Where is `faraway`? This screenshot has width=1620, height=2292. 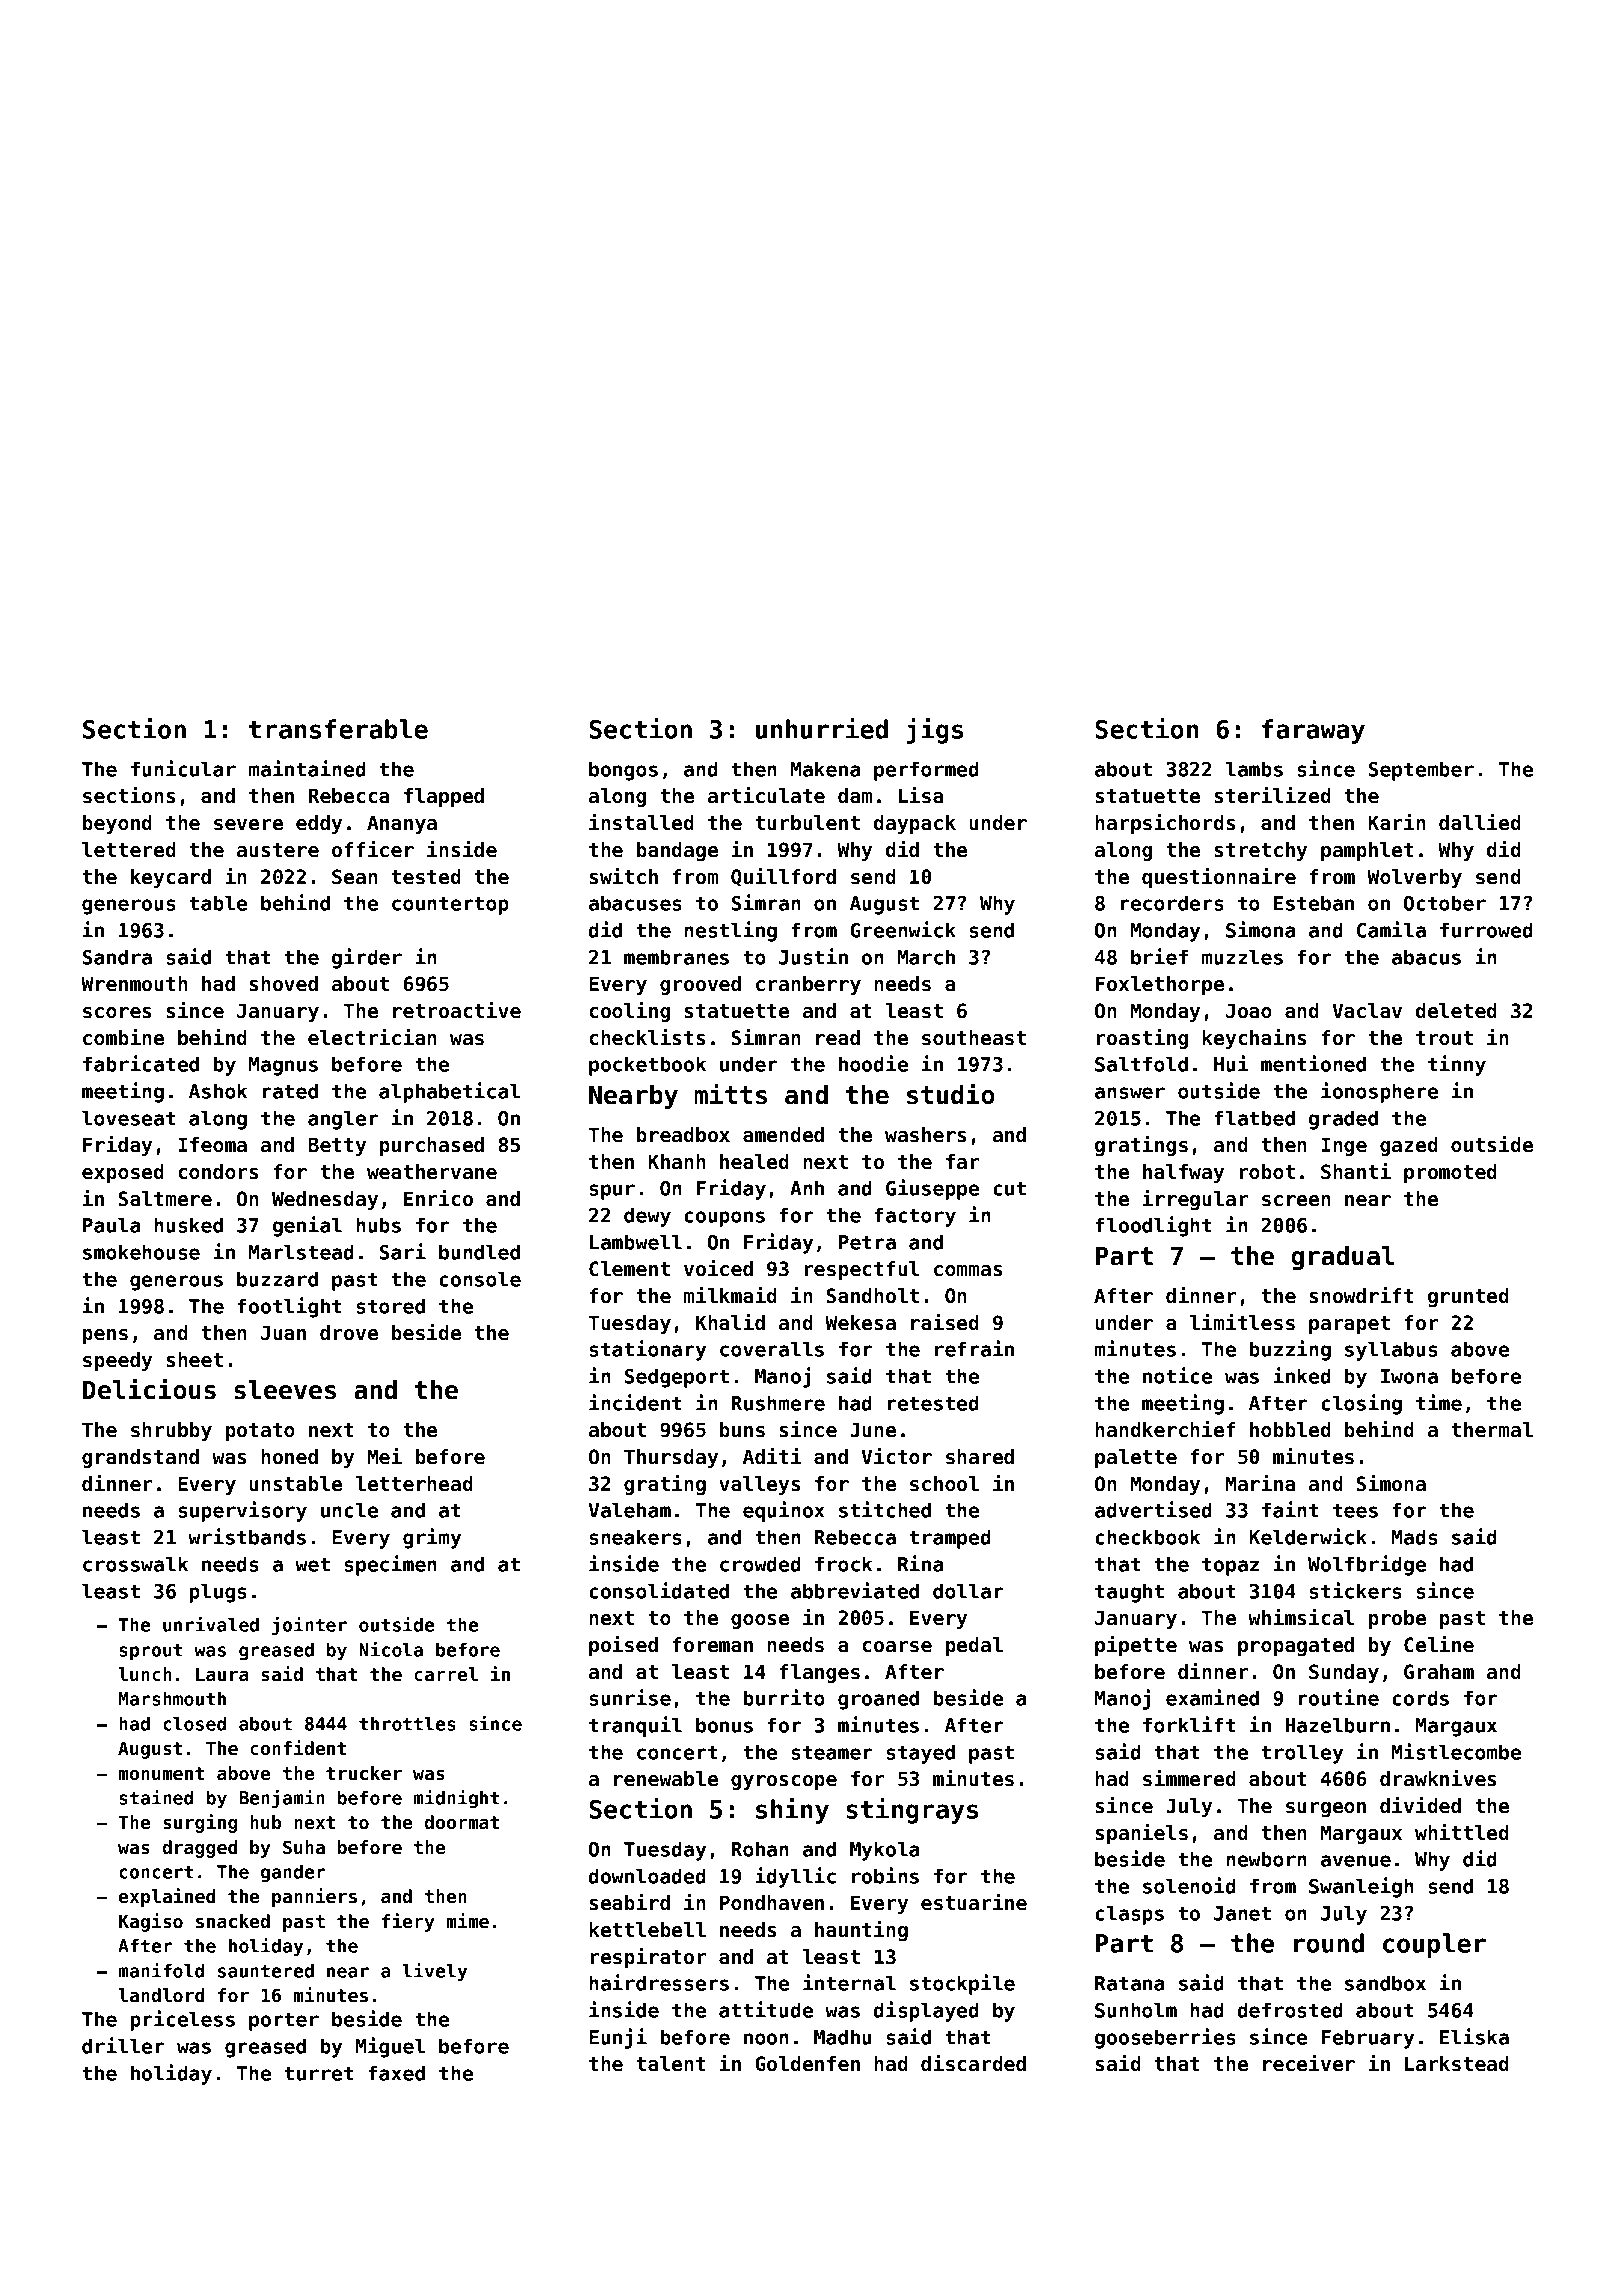 faraway is located at coordinates (1313, 731).
